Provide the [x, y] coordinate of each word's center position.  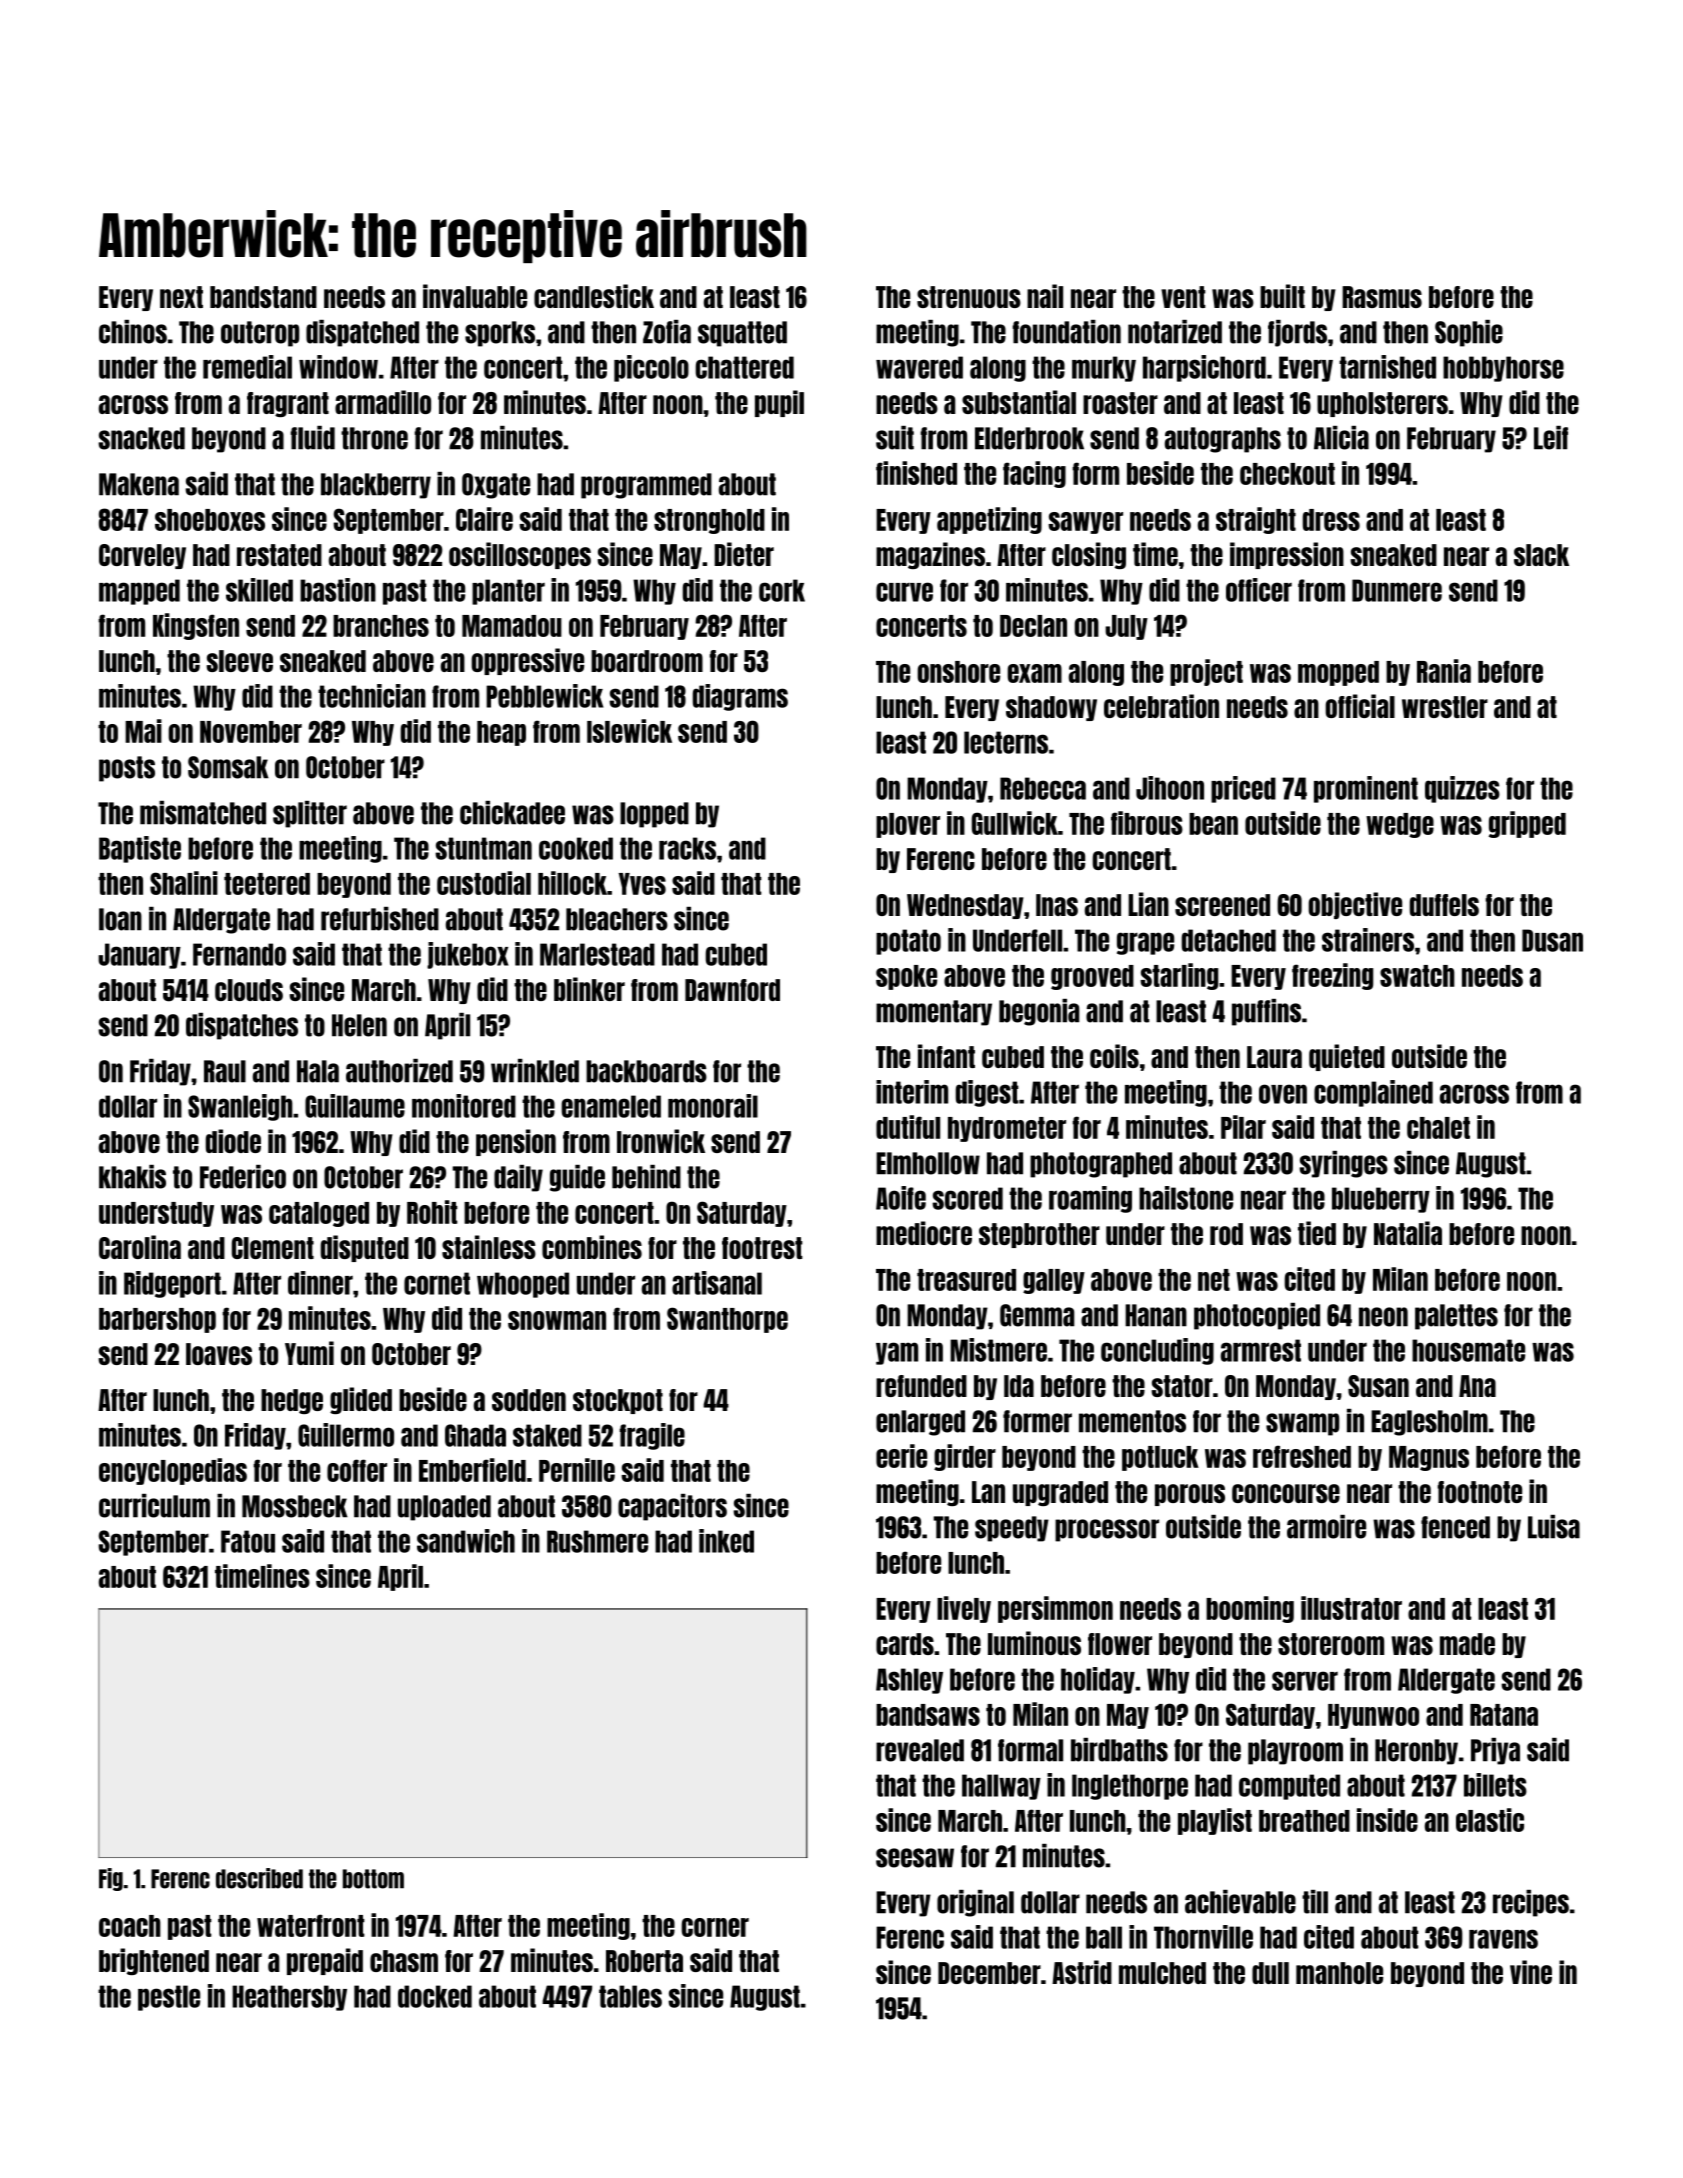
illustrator [1351, 1608]
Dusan [1552, 940]
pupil [779, 403]
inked [726, 1541]
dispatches [242, 1026]
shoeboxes [210, 520]
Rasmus [1382, 297]
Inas [1057, 905]
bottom [373, 1879]
